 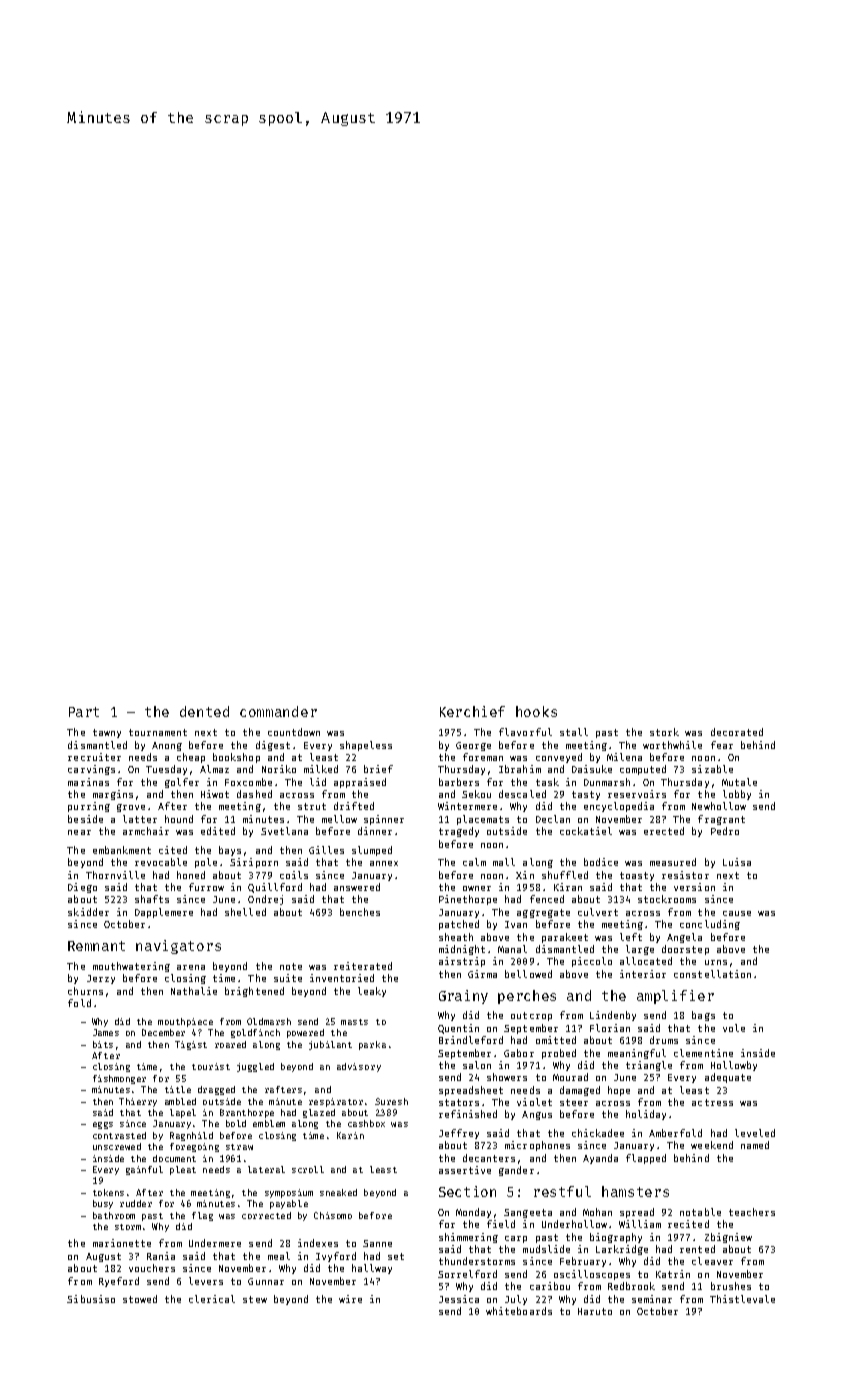 I want to click on fishmonger, so click(x=119, y=1079).
